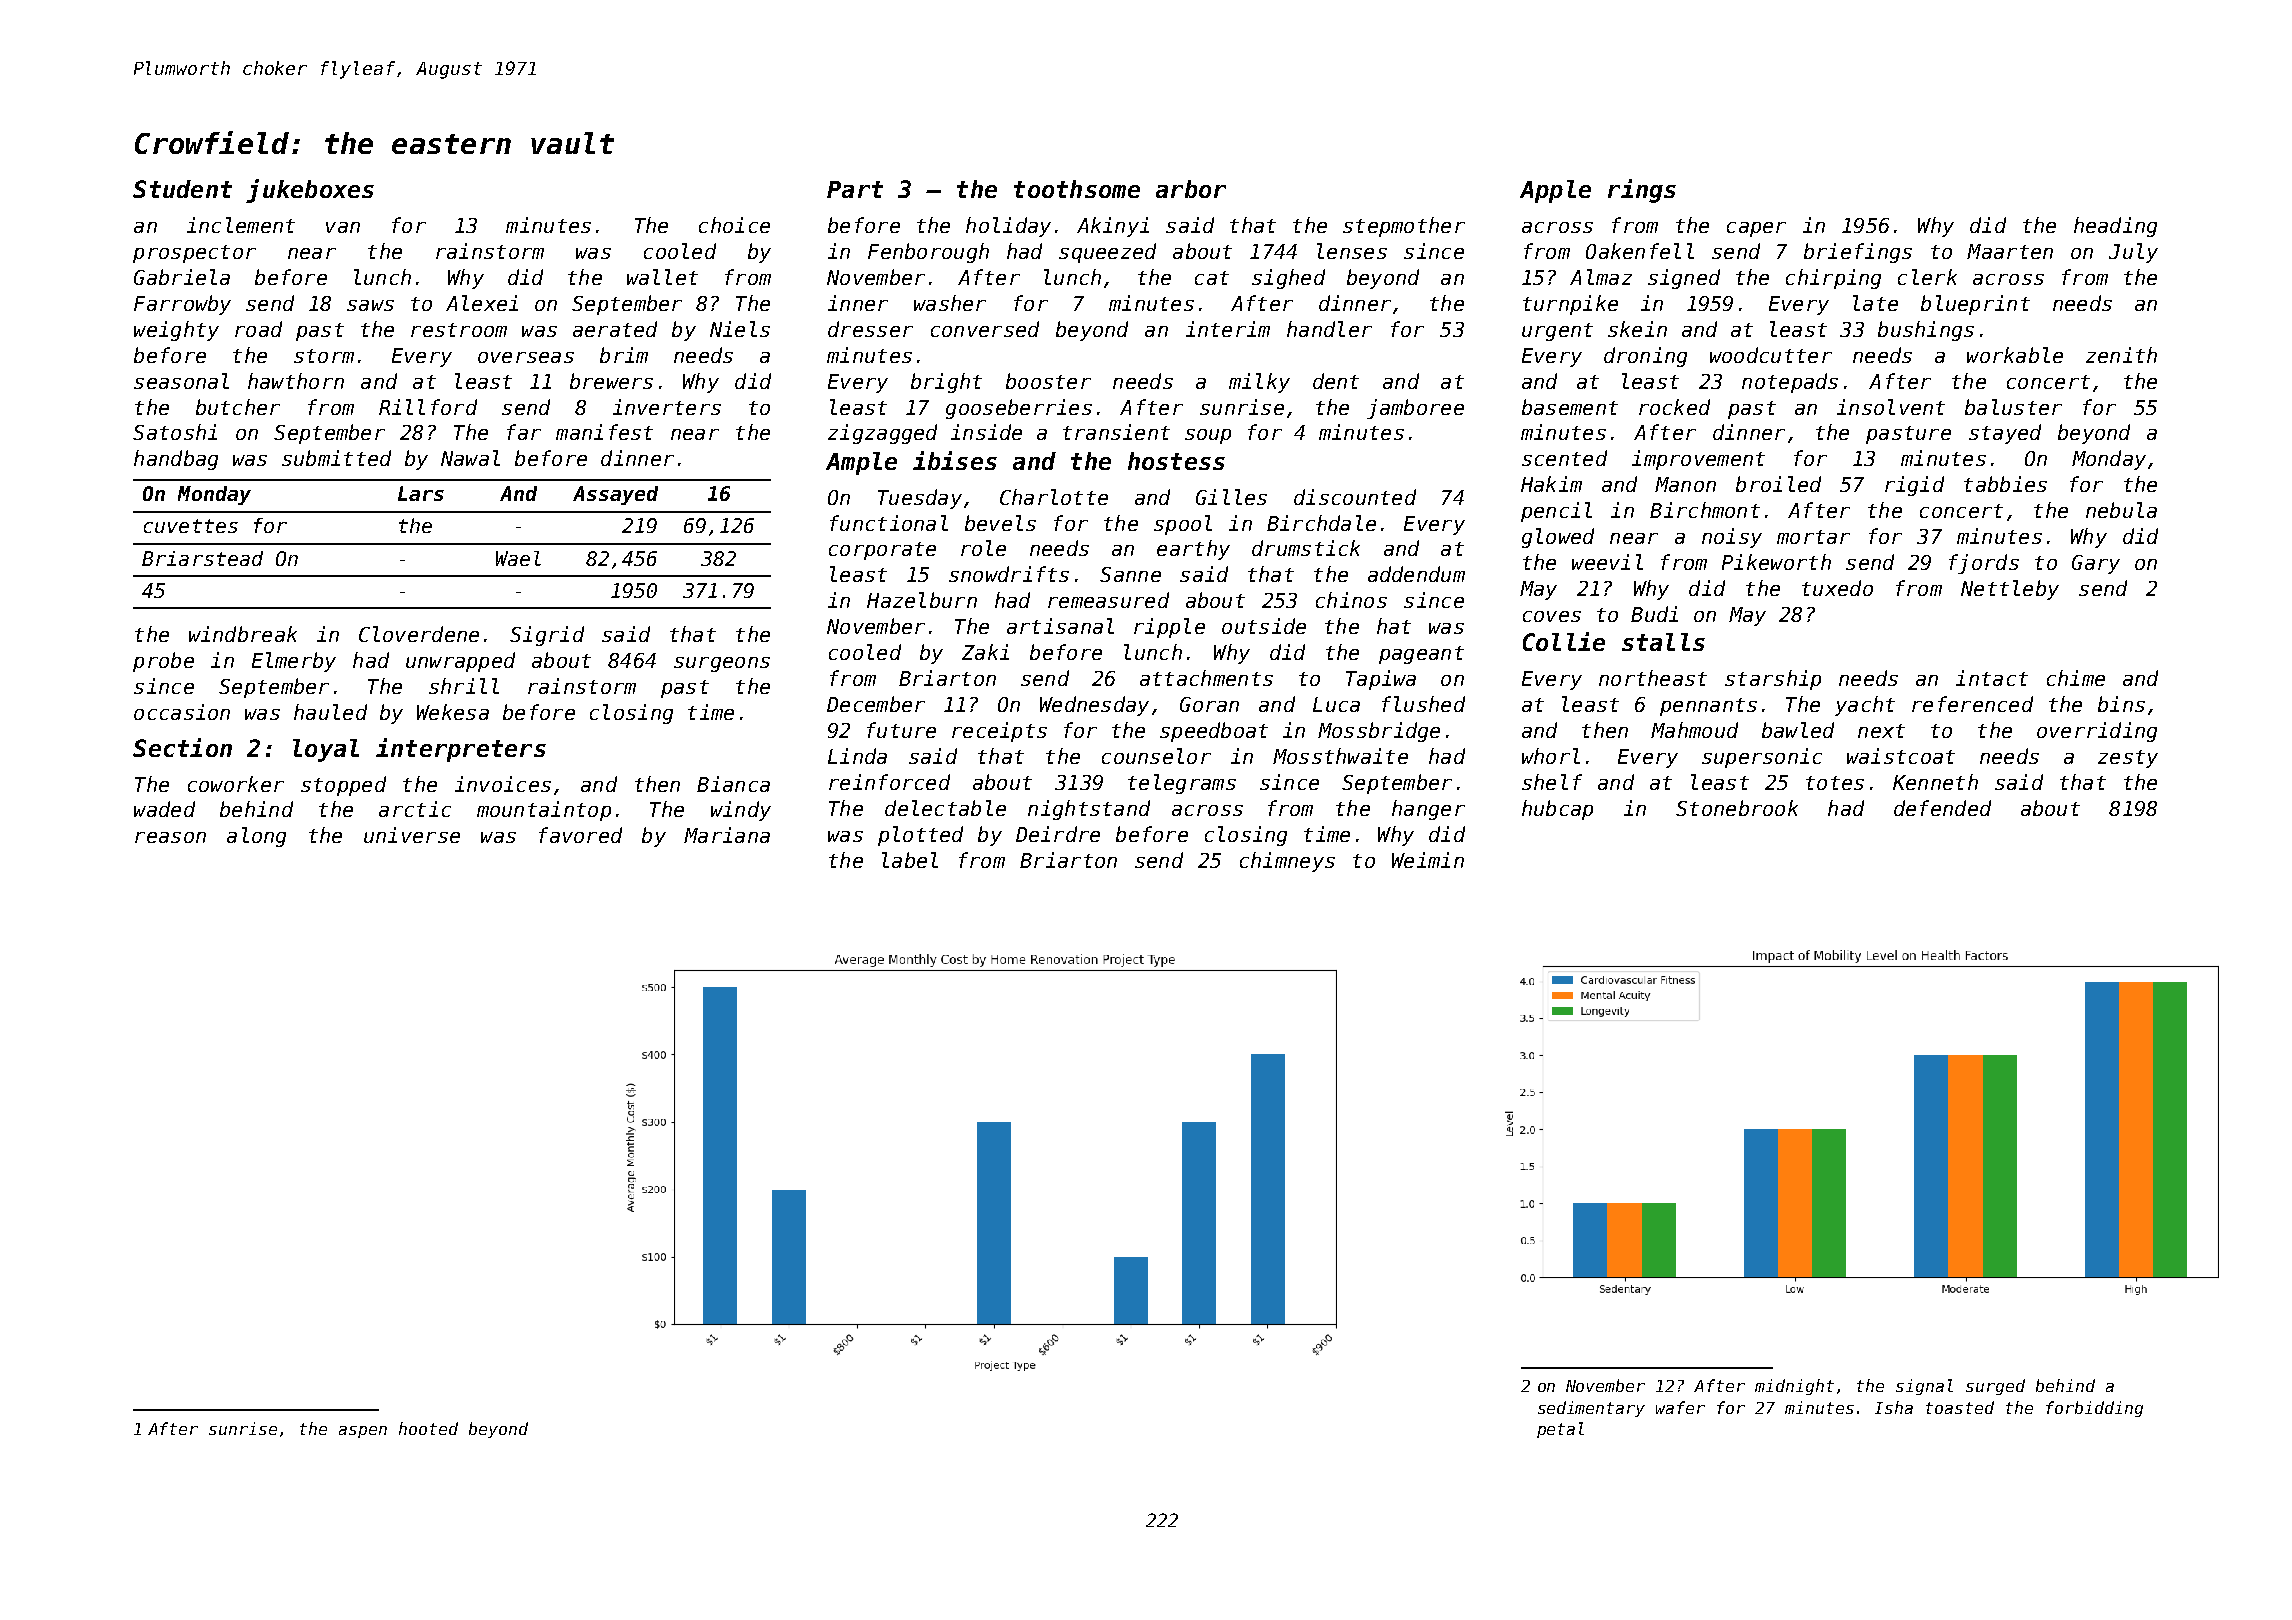 The image size is (2292, 1620). I want to click on Weimin, so click(1428, 860).
